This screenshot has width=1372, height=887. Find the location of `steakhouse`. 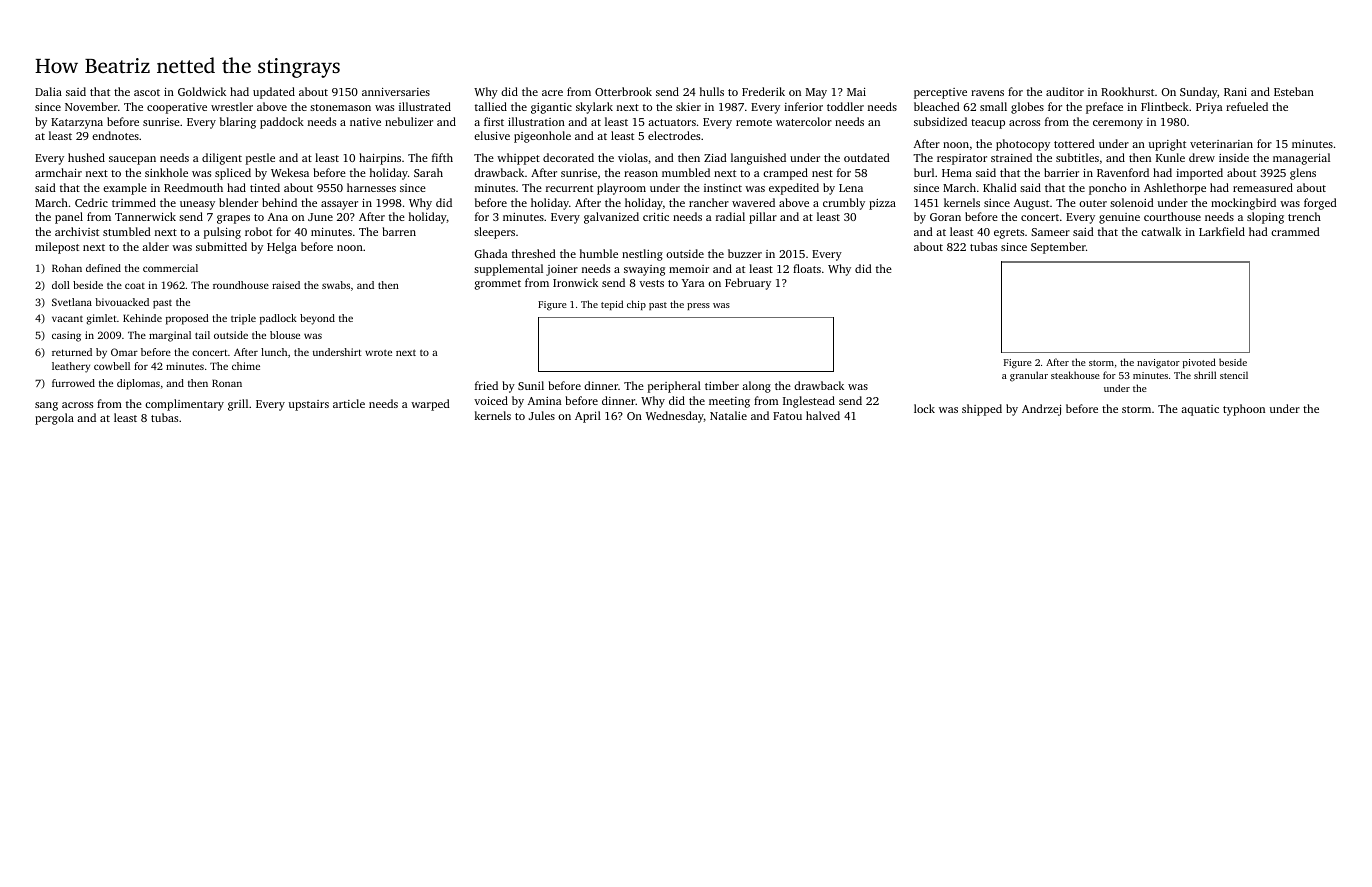

steakhouse is located at coordinates (1075, 375).
